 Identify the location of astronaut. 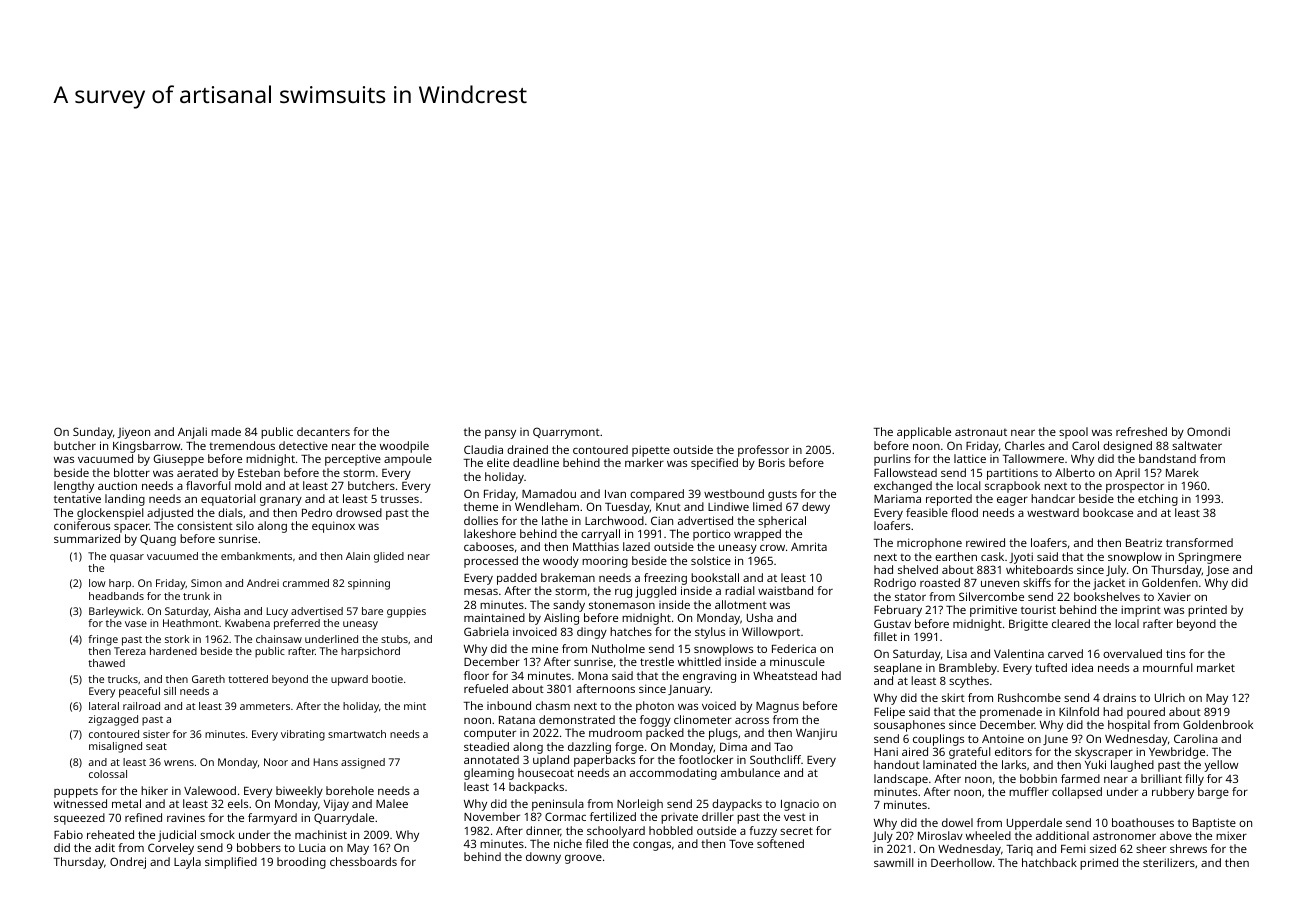
(981, 432).
